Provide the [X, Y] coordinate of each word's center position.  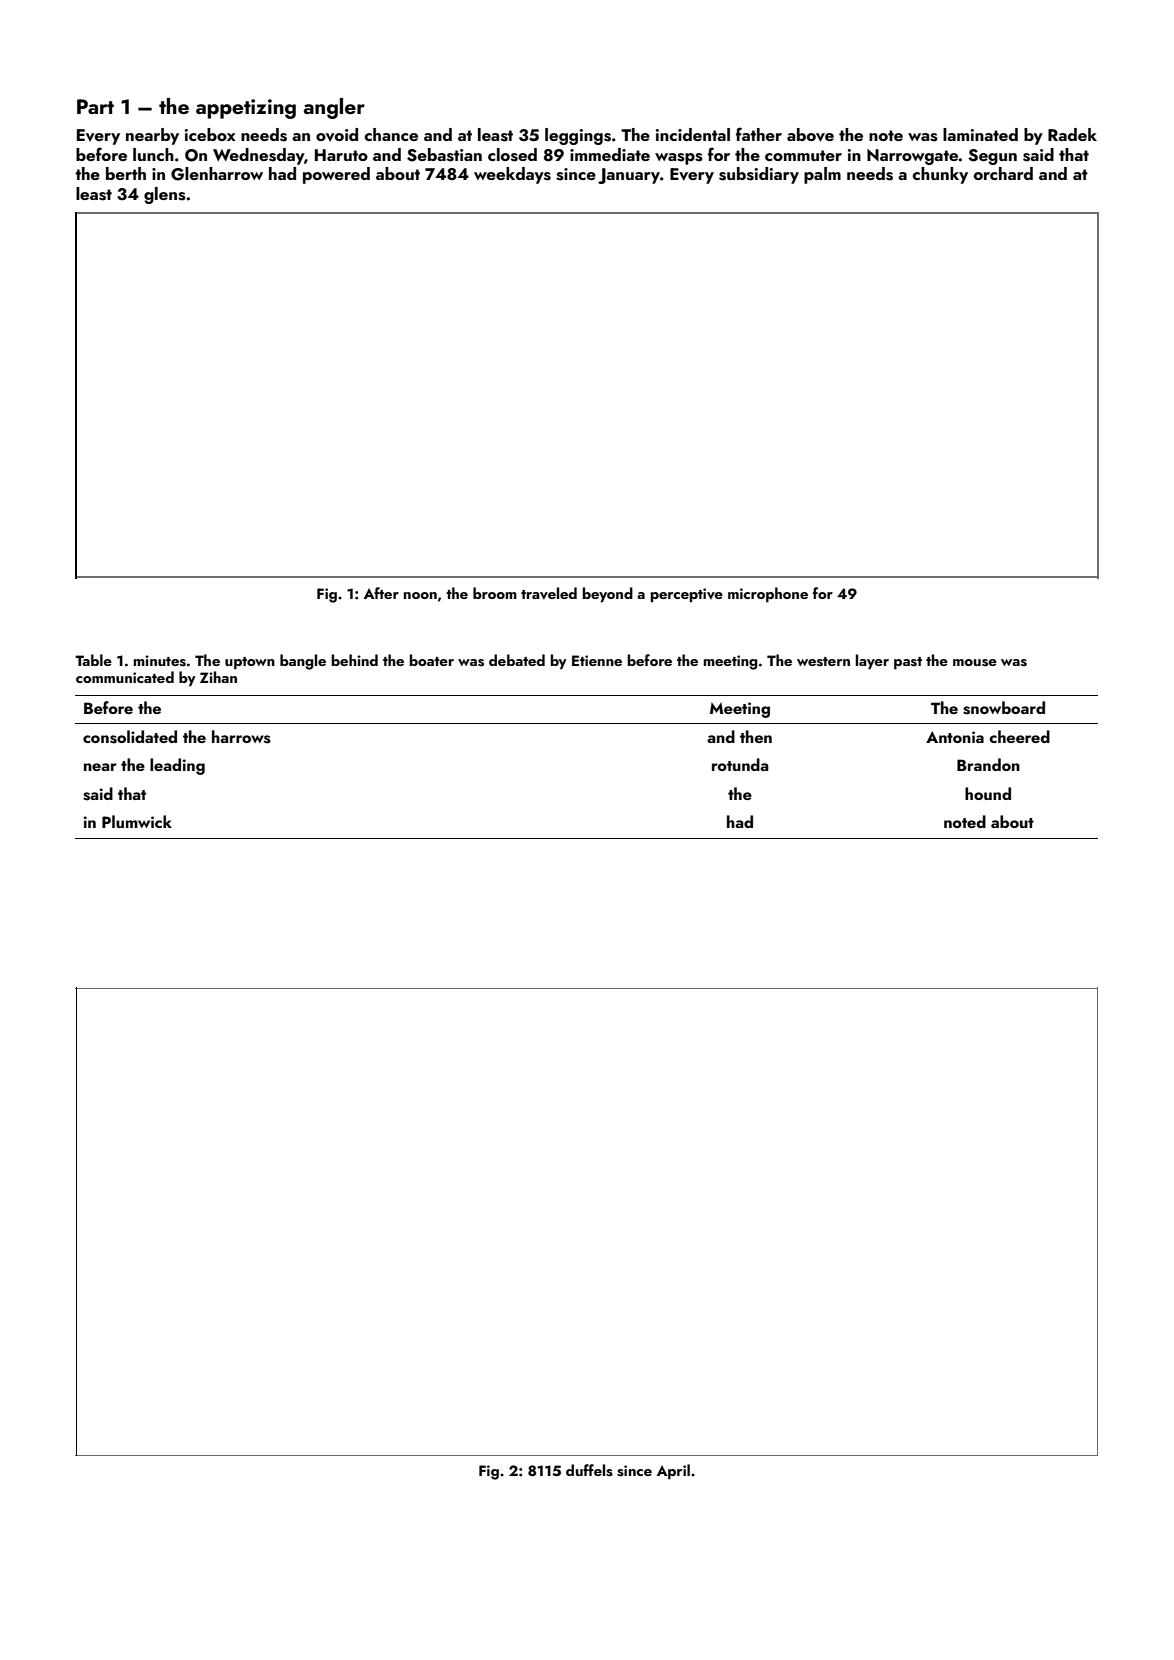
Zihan [218, 677]
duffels [589, 1470]
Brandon [988, 764]
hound [988, 793]
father [759, 134]
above [810, 135]
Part [95, 106]
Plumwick [137, 821]
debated [517, 660]
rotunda [740, 764]
